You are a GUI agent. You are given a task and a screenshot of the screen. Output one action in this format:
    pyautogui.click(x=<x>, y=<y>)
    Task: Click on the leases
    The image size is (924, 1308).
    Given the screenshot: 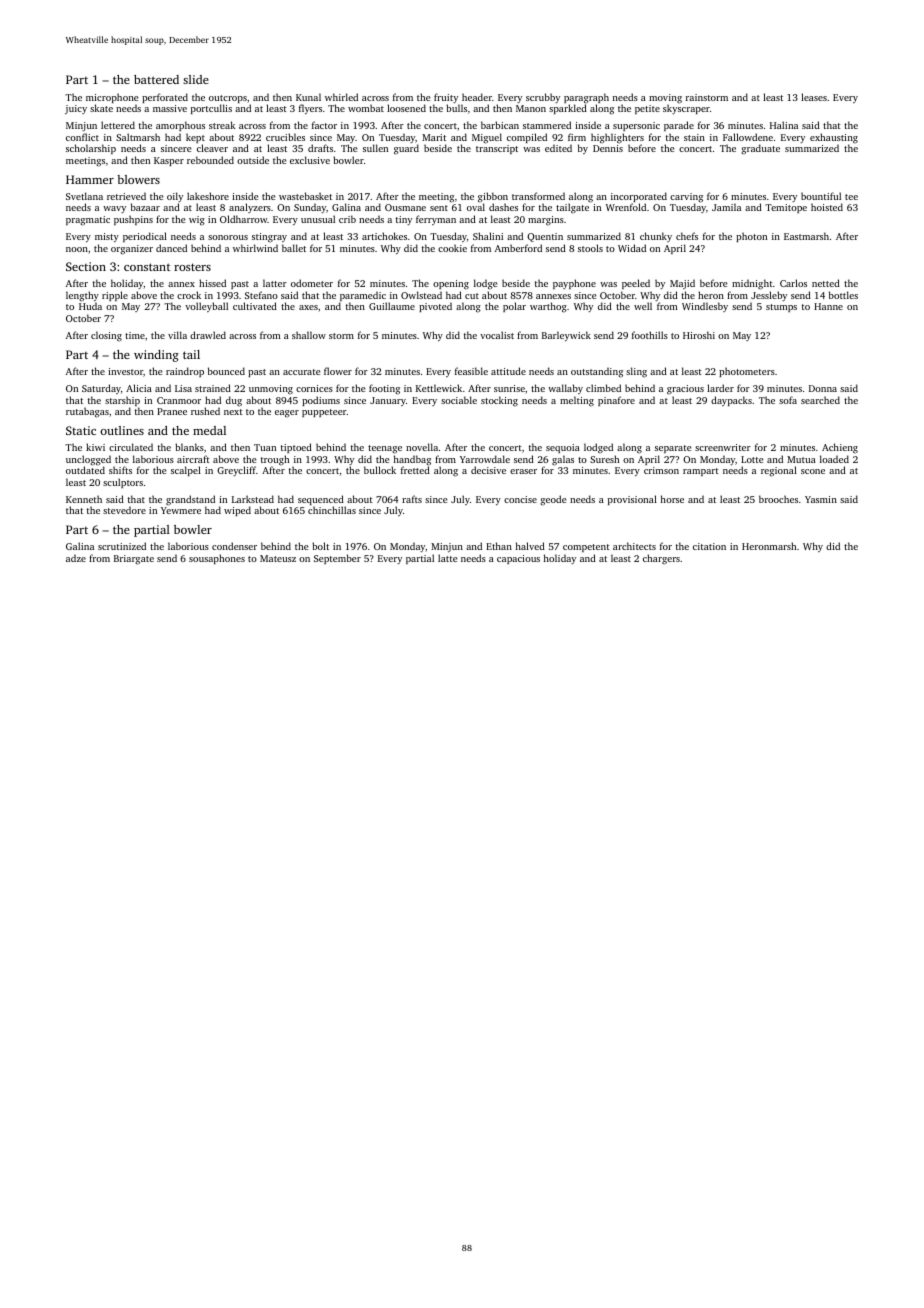 What is the action you would take?
    pyautogui.click(x=814, y=97)
